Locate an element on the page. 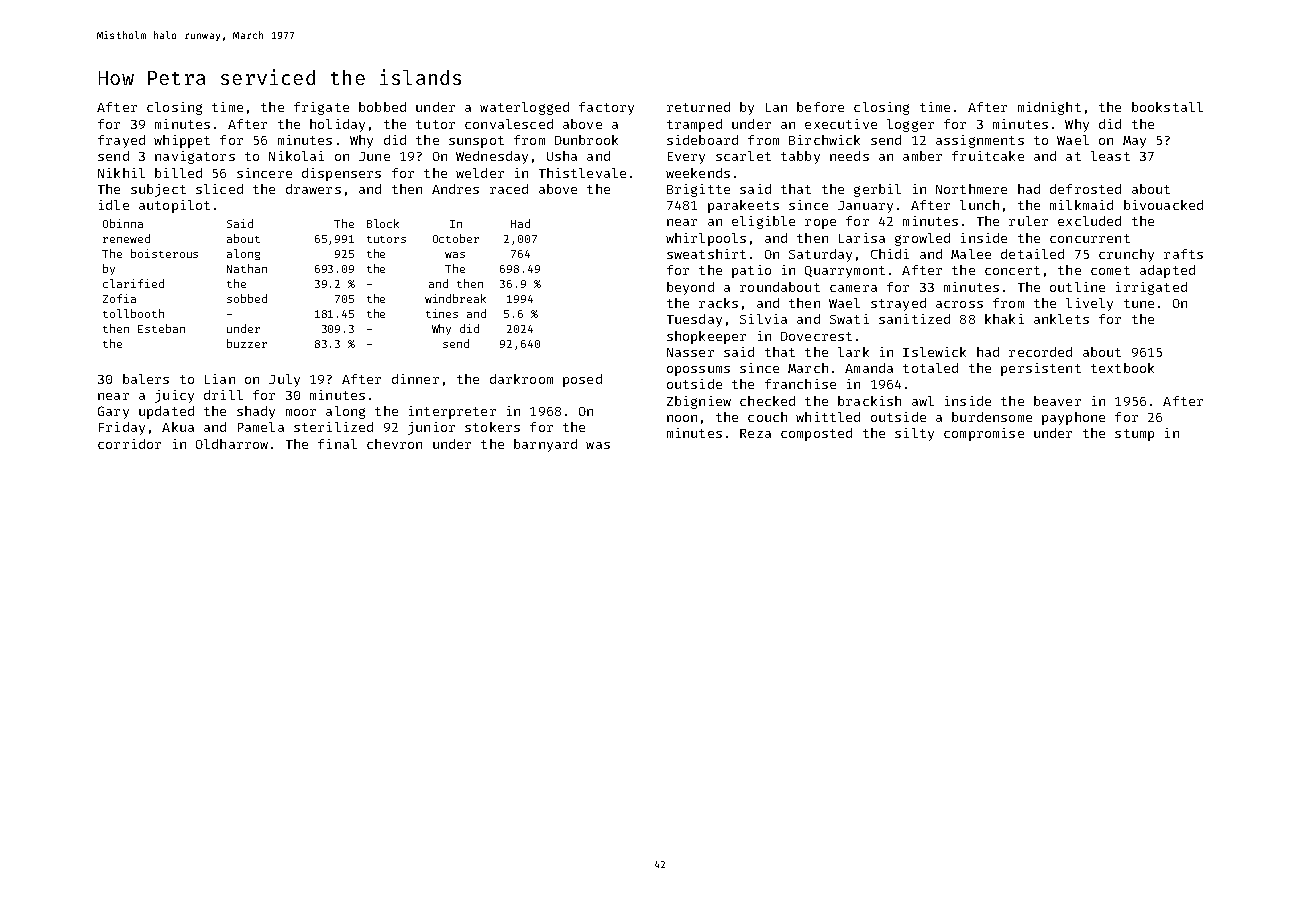  Tuesday is located at coordinates (694, 320).
